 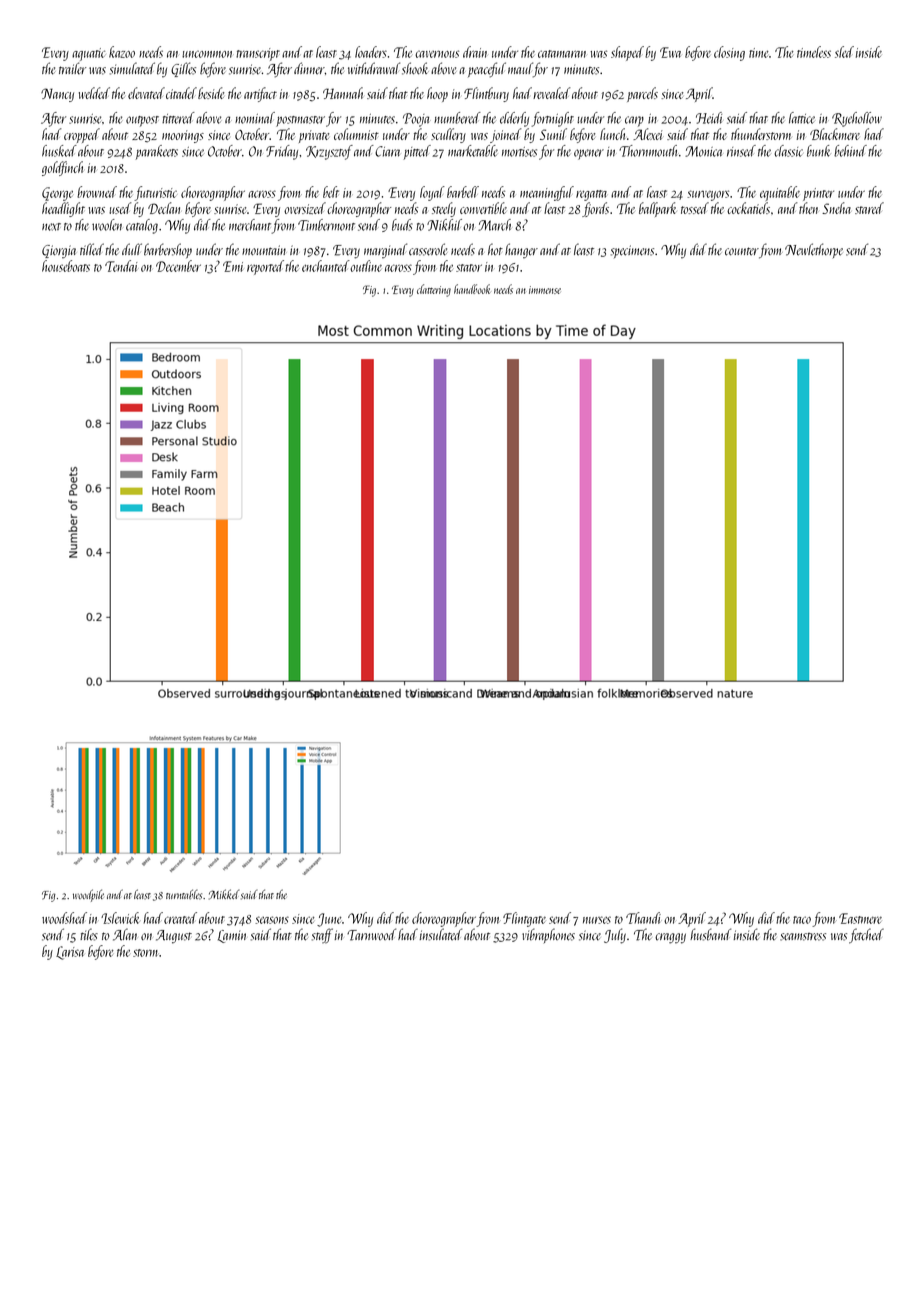 What do you see at coordinates (818, 194) in the document?
I see `printer` at bounding box center [818, 194].
